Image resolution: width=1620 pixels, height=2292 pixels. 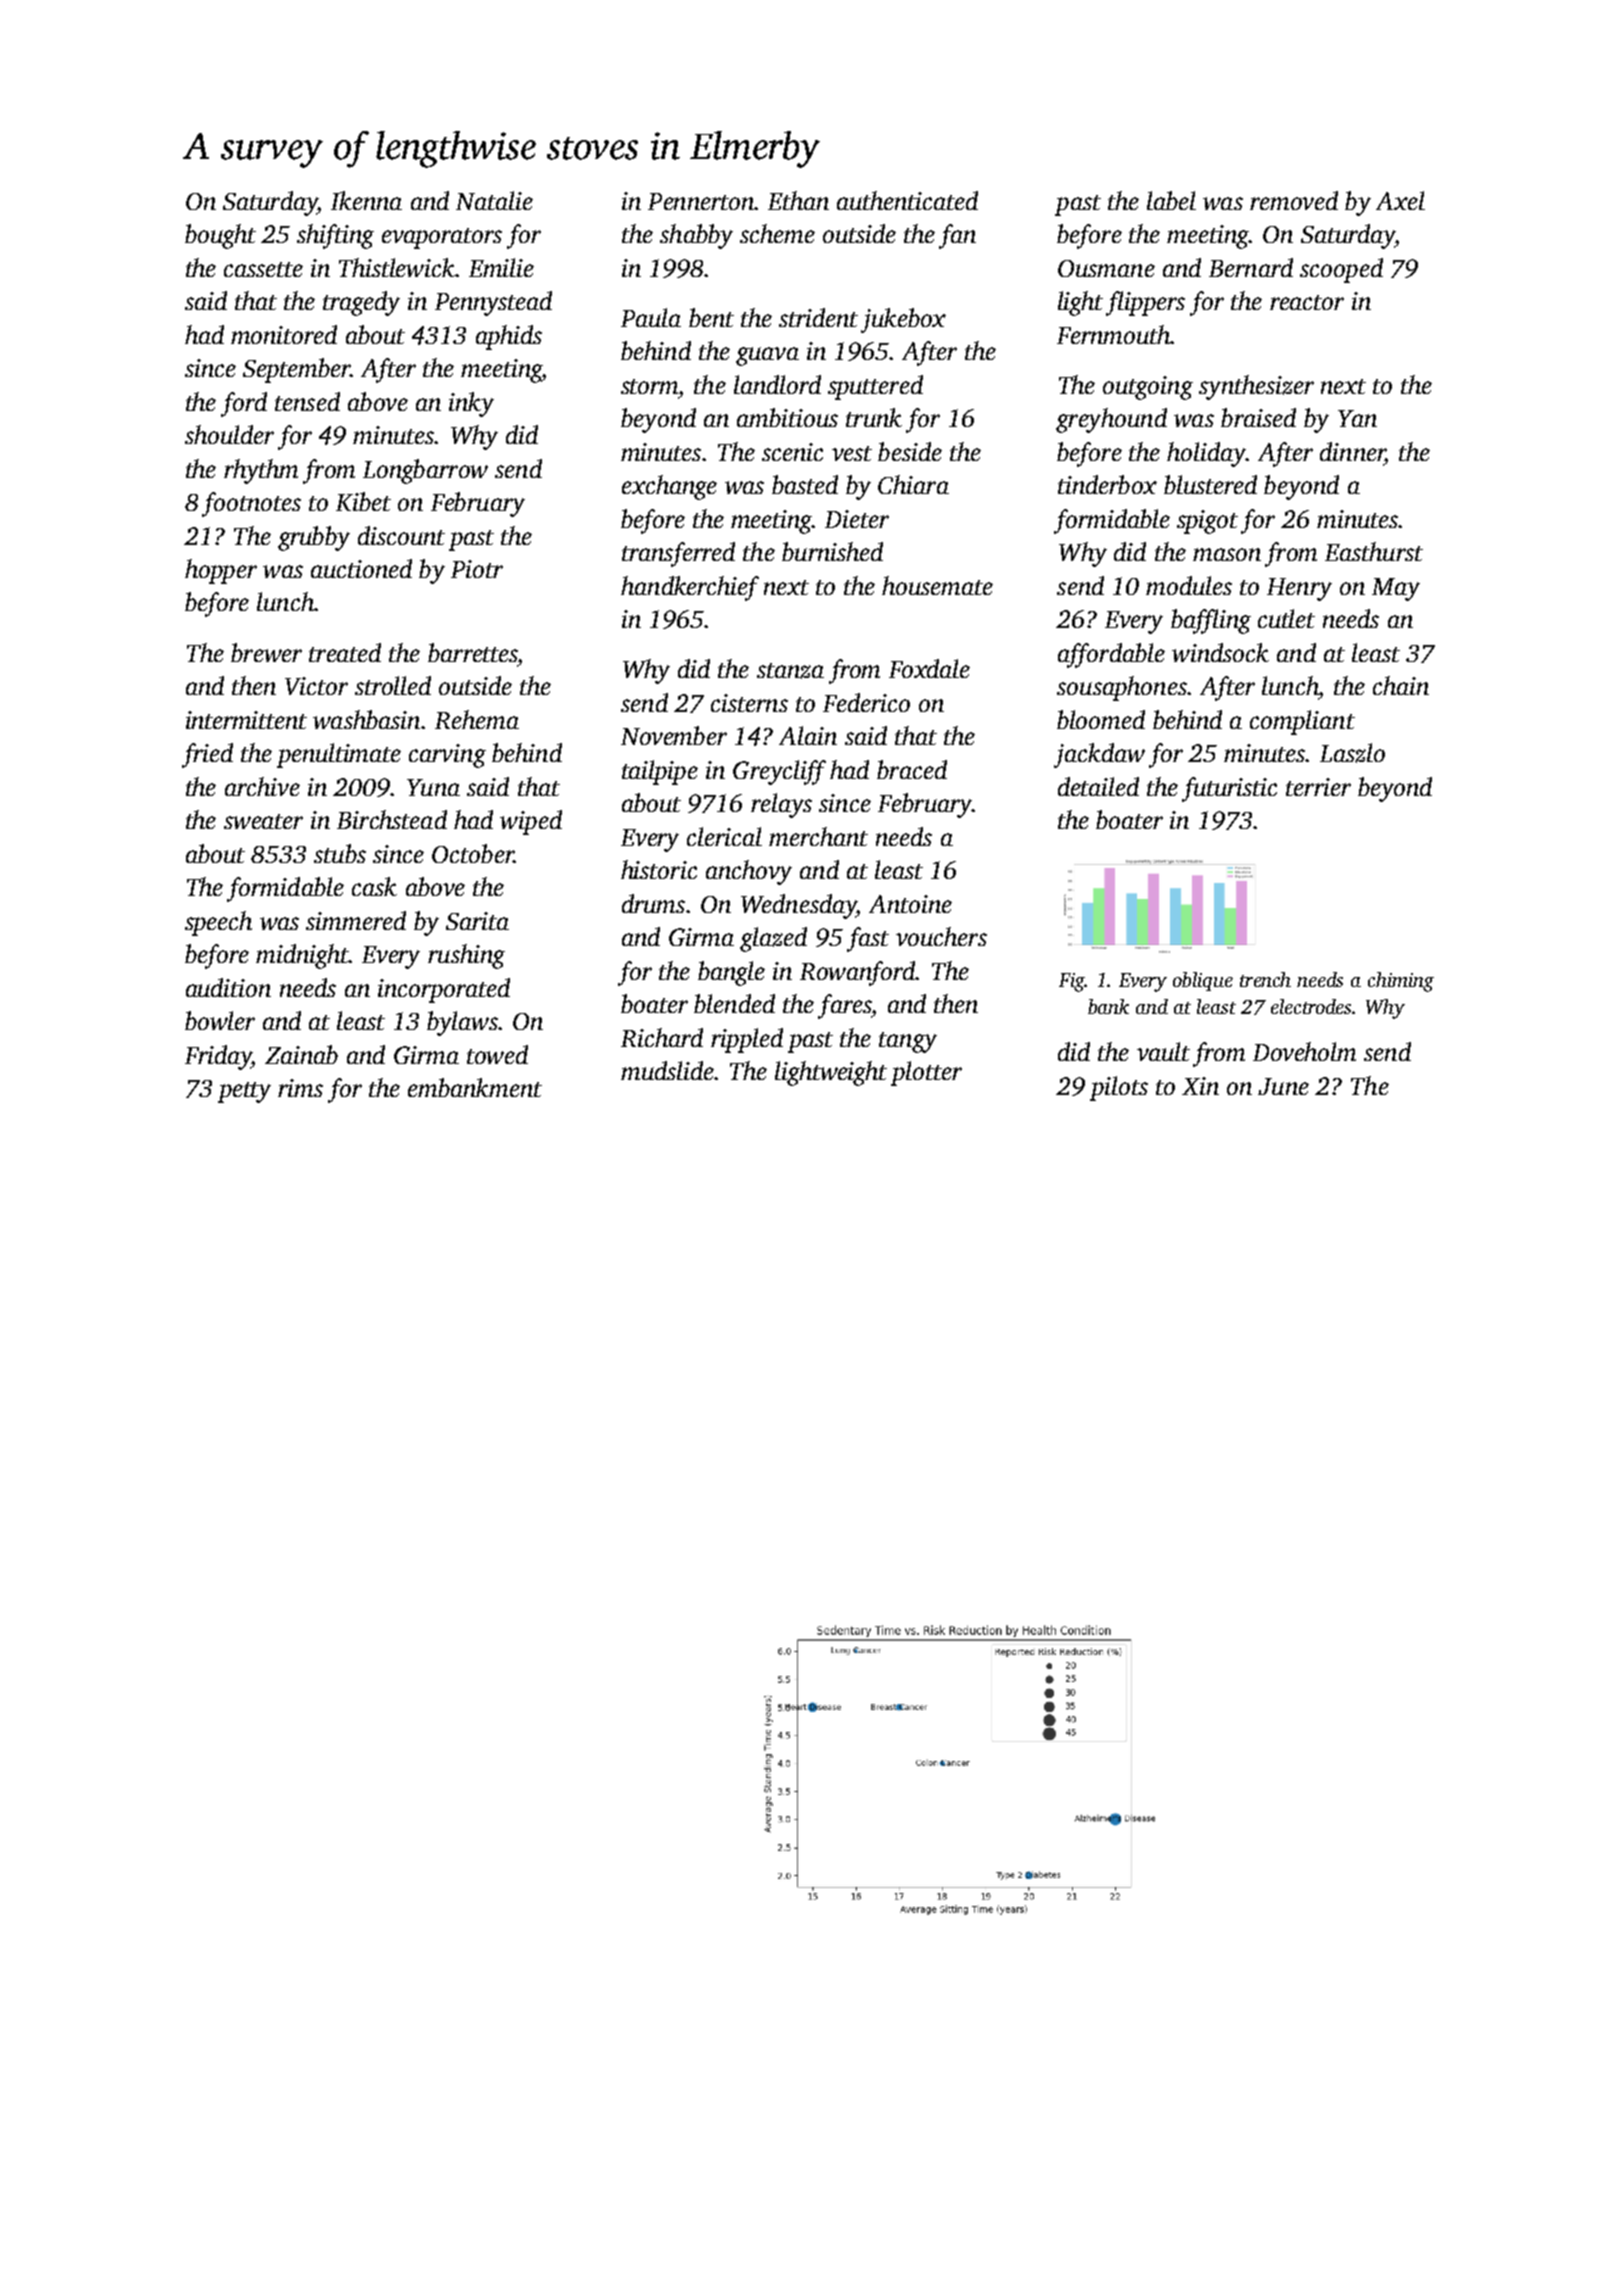 I want to click on chiming, so click(x=1401, y=982).
